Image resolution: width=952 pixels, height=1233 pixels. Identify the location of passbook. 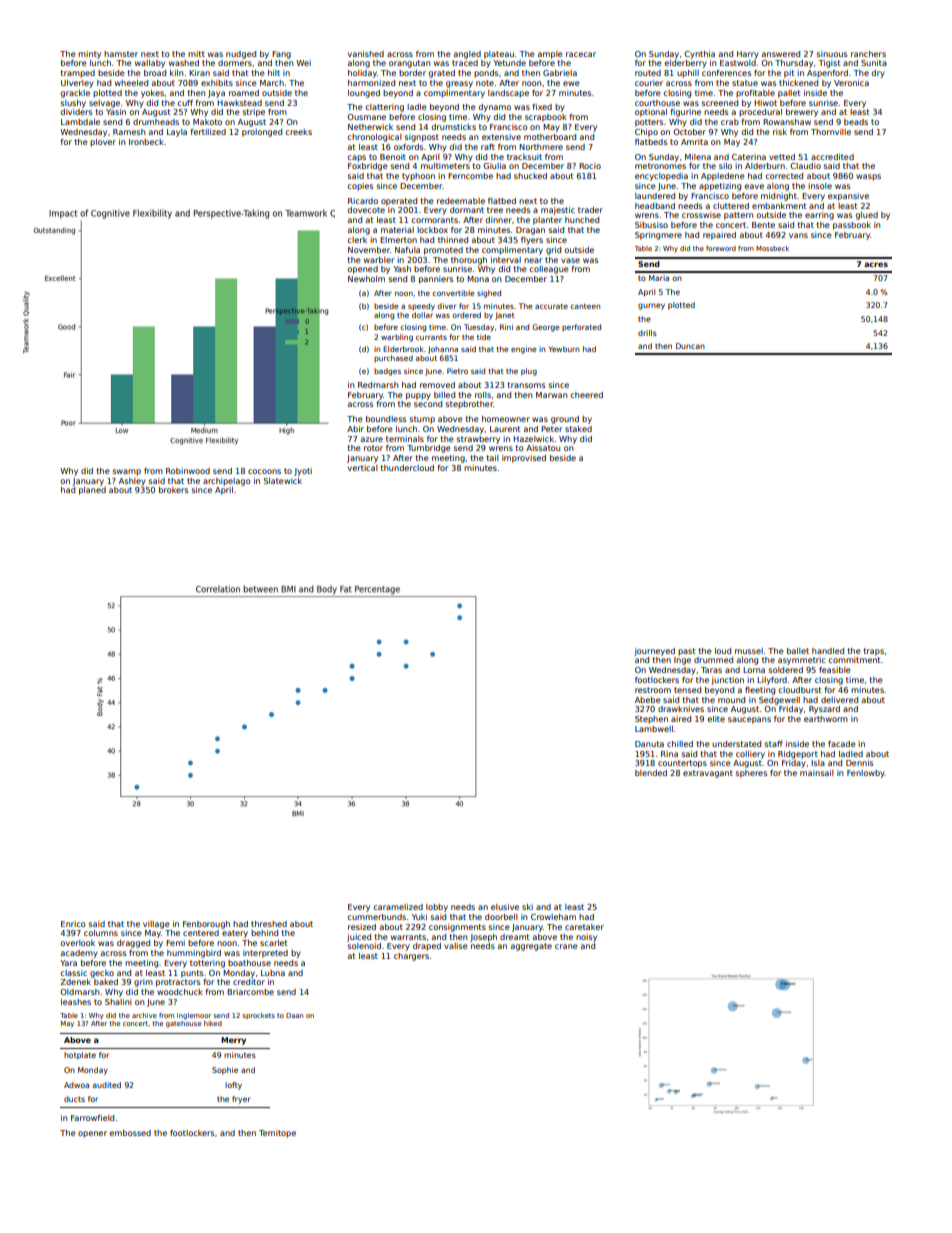
(852, 226).
